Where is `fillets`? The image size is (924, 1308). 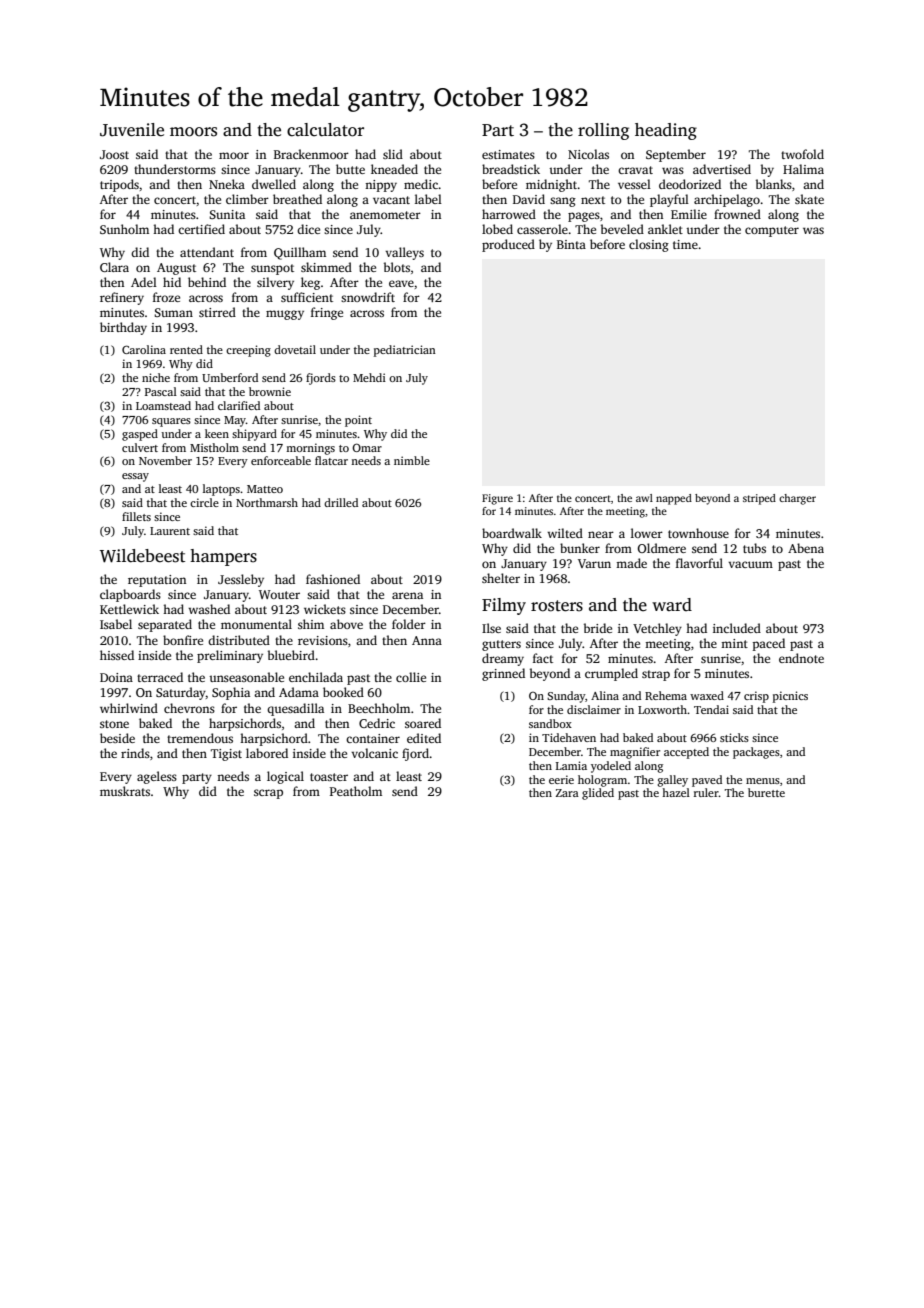 fillets is located at coordinates (136, 516).
